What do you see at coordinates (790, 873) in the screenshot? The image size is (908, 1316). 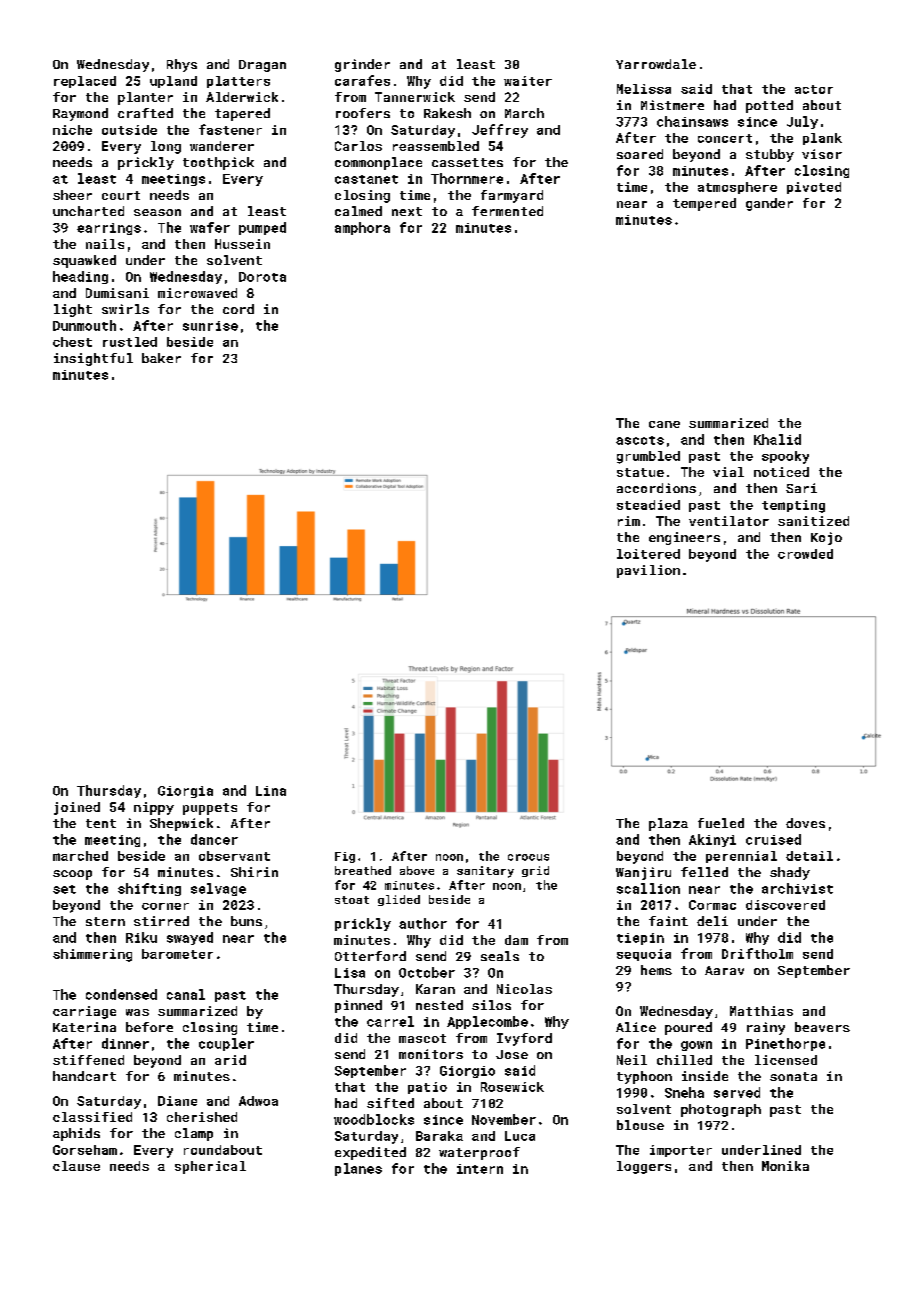 I see `shady` at bounding box center [790, 873].
